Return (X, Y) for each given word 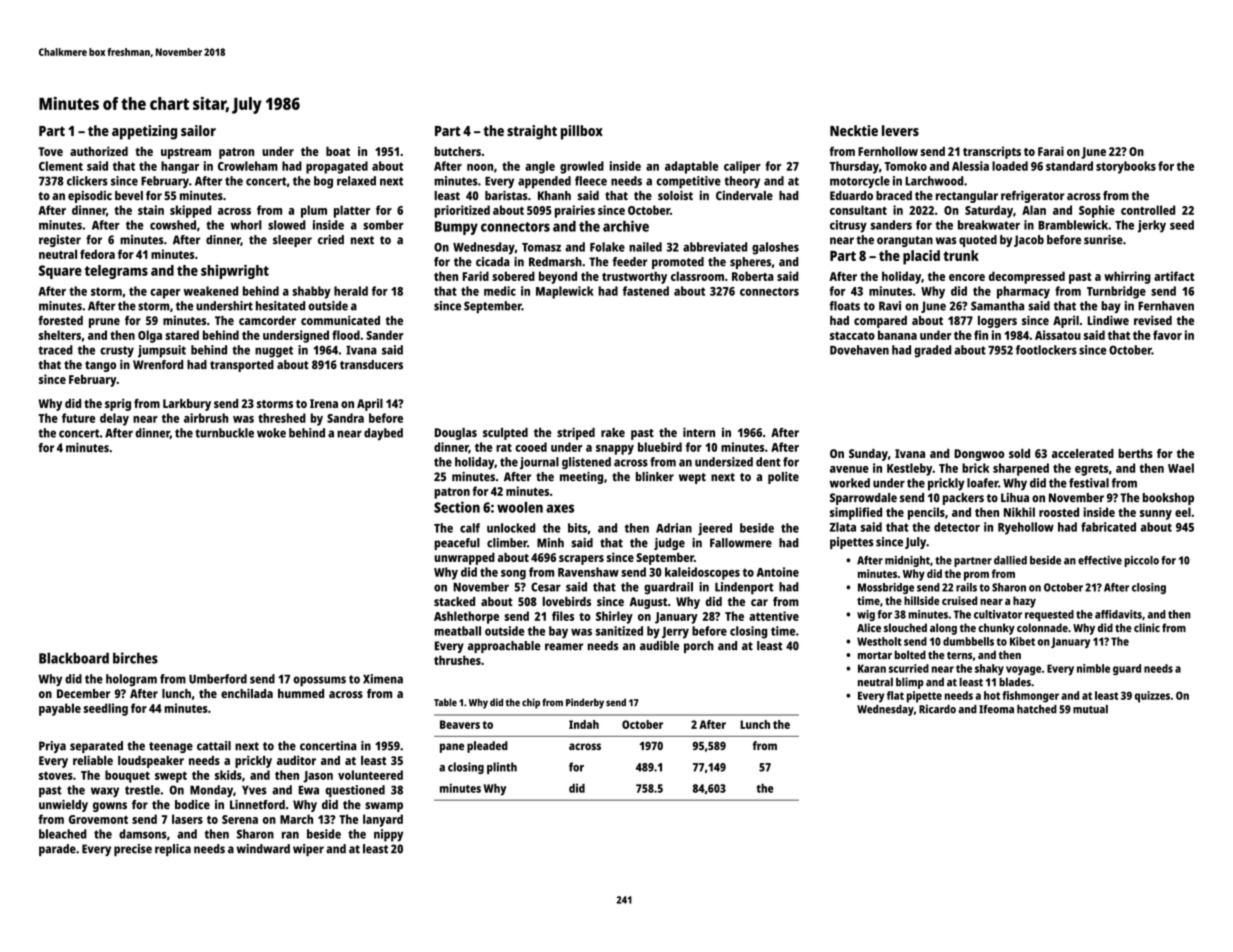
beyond (558, 277)
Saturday (989, 211)
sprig (118, 404)
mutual (1090, 709)
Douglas (456, 434)
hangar (180, 167)
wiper (308, 850)
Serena (240, 819)
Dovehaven (859, 350)
